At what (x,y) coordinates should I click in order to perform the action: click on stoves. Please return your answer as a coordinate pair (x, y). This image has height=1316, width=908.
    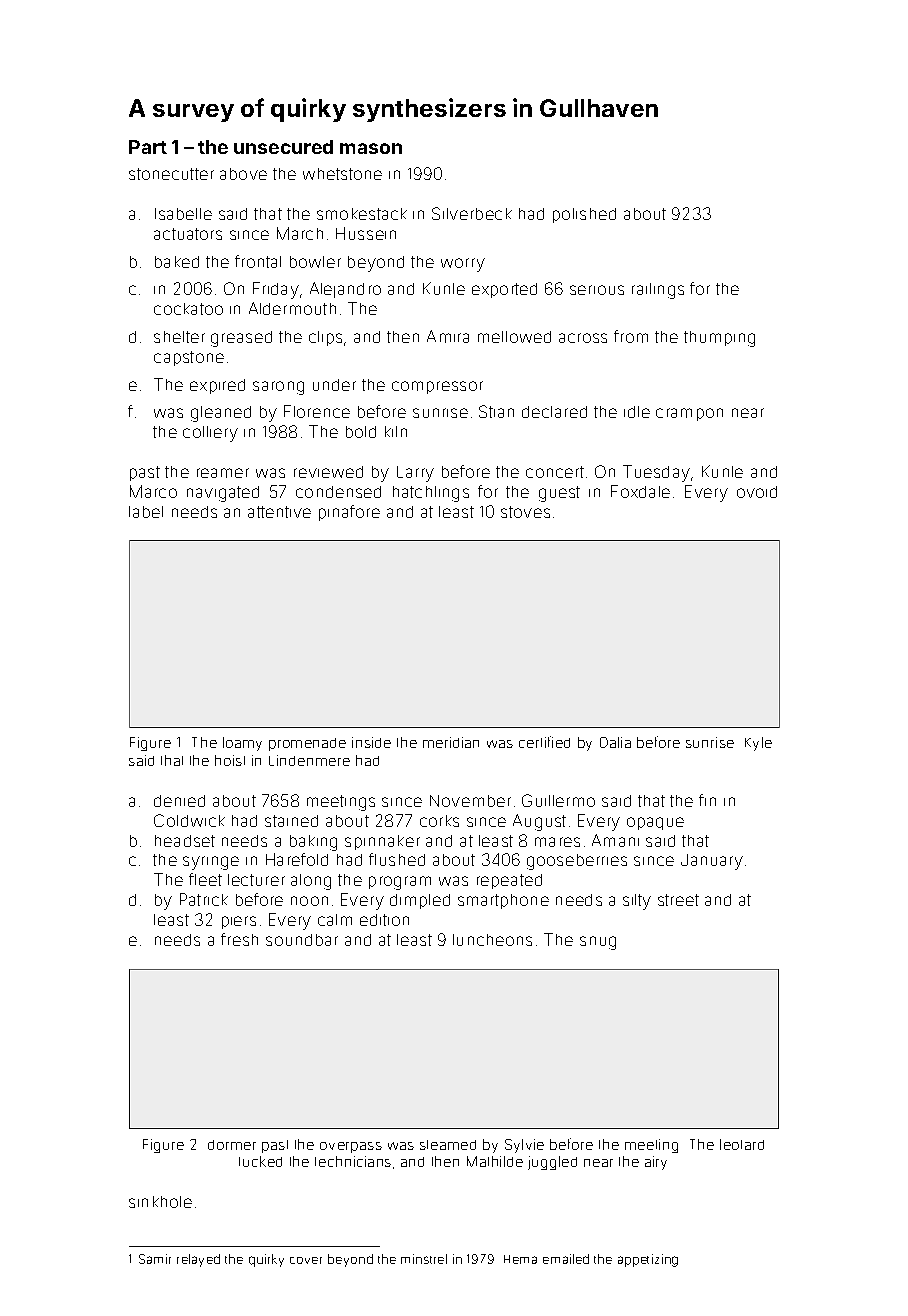
    Looking at the image, I should click on (525, 512).
